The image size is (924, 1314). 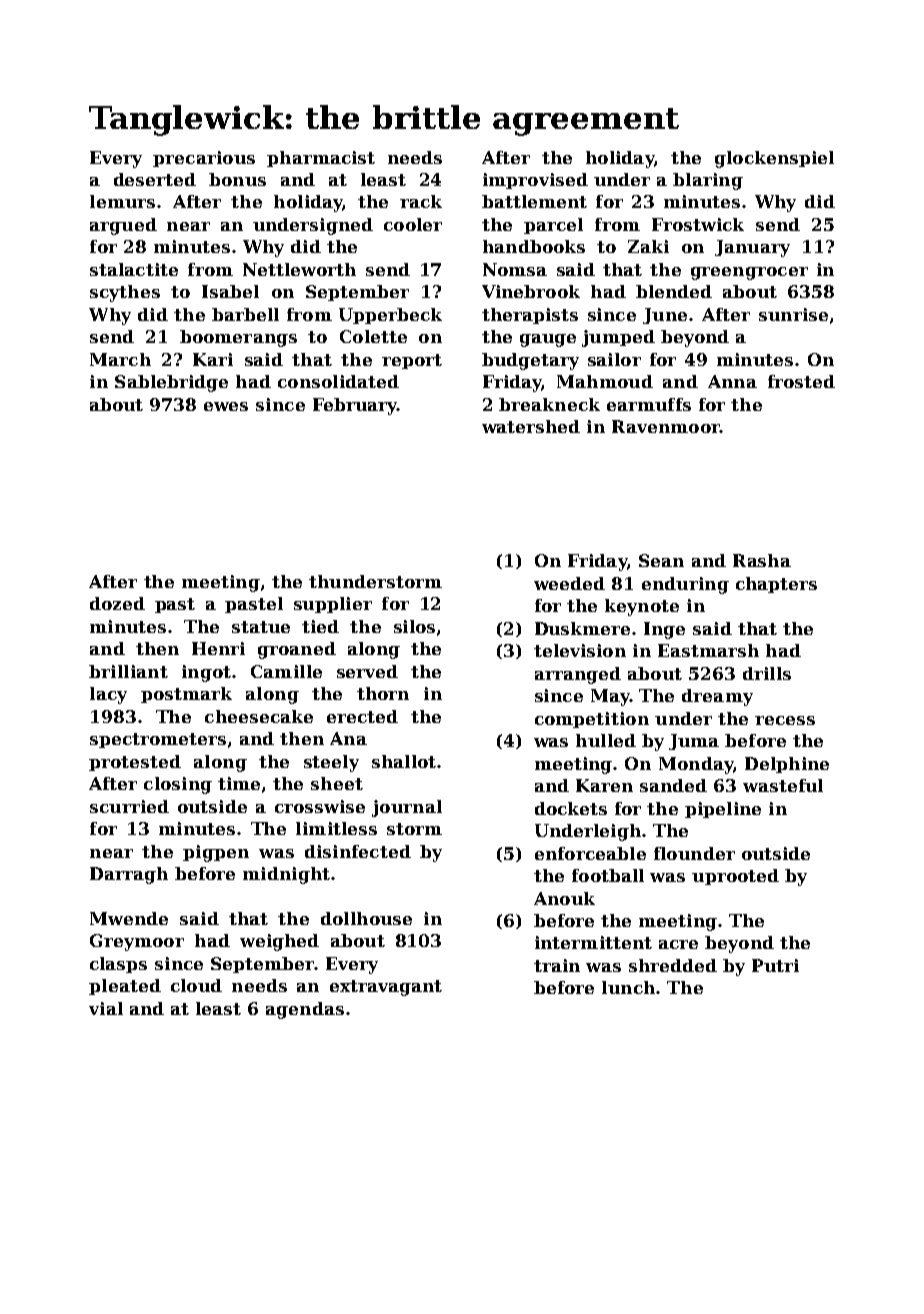 What do you see at coordinates (414, 626) in the screenshot?
I see `silos` at bounding box center [414, 626].
